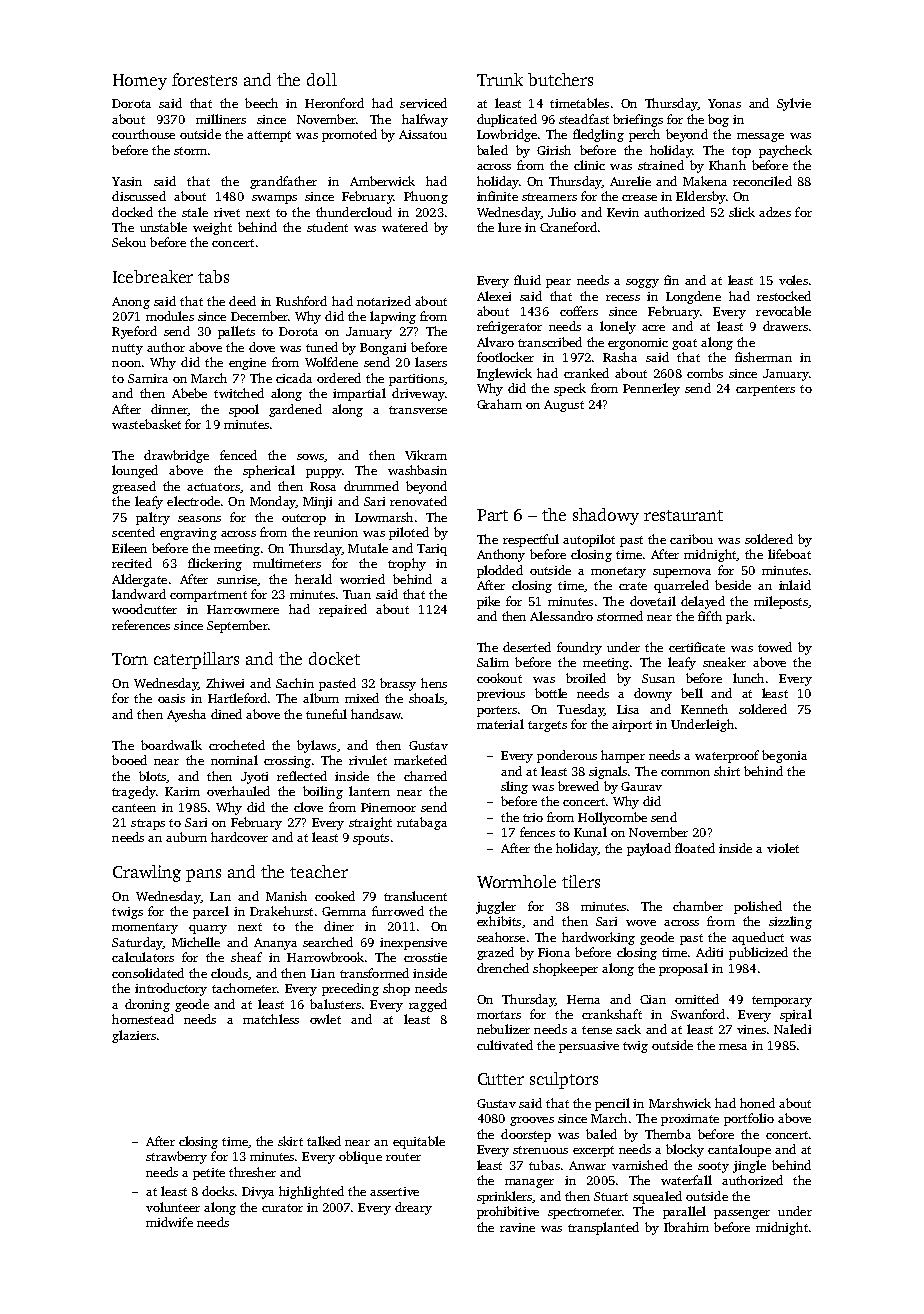 This screenshot has width=924, height=1314. Describe the element at coordinates (763, 357) in the screenshot. I see `fisherman` at that location.
